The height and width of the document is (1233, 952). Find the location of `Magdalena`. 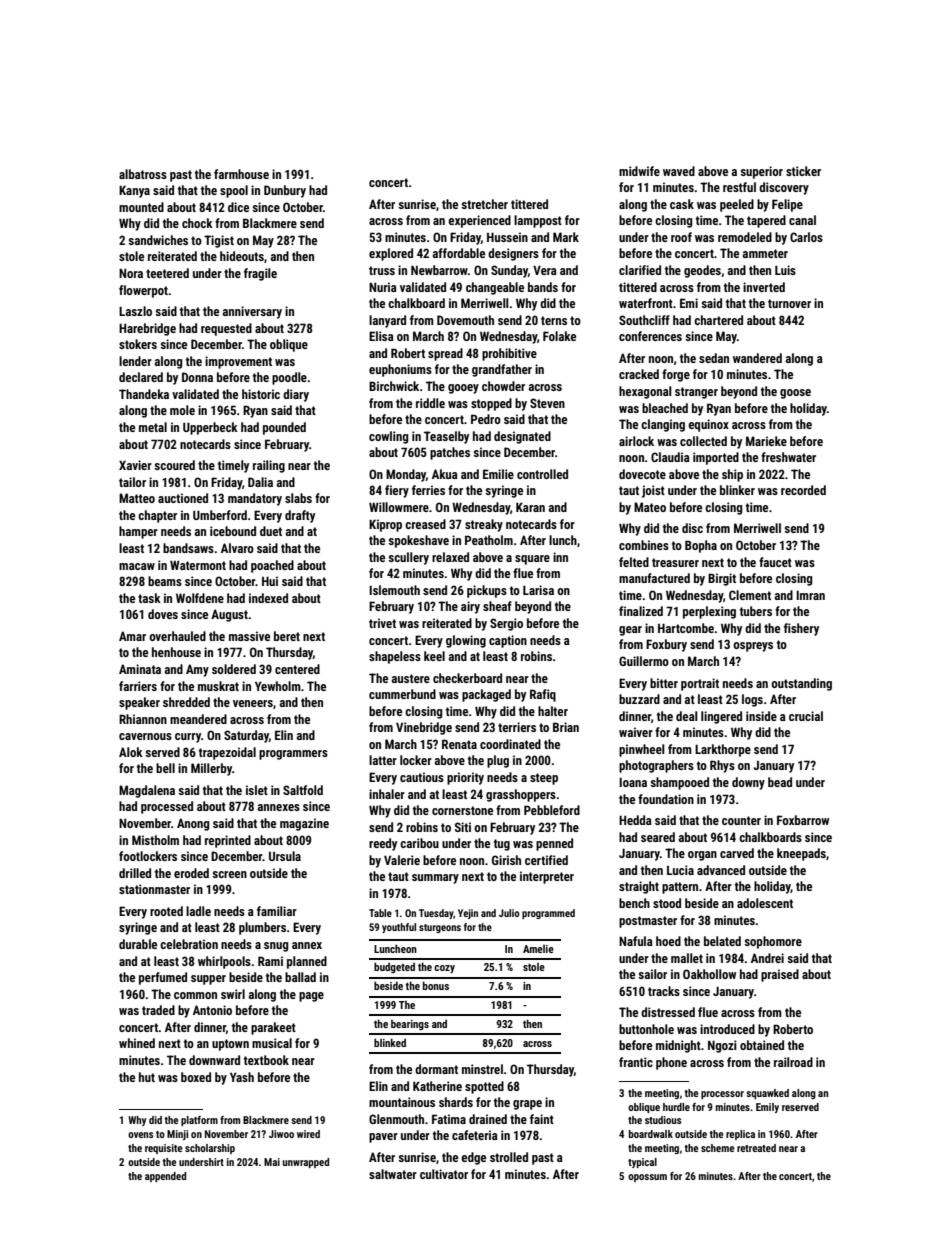

Magdalena is located at coordinates (147, 791).
